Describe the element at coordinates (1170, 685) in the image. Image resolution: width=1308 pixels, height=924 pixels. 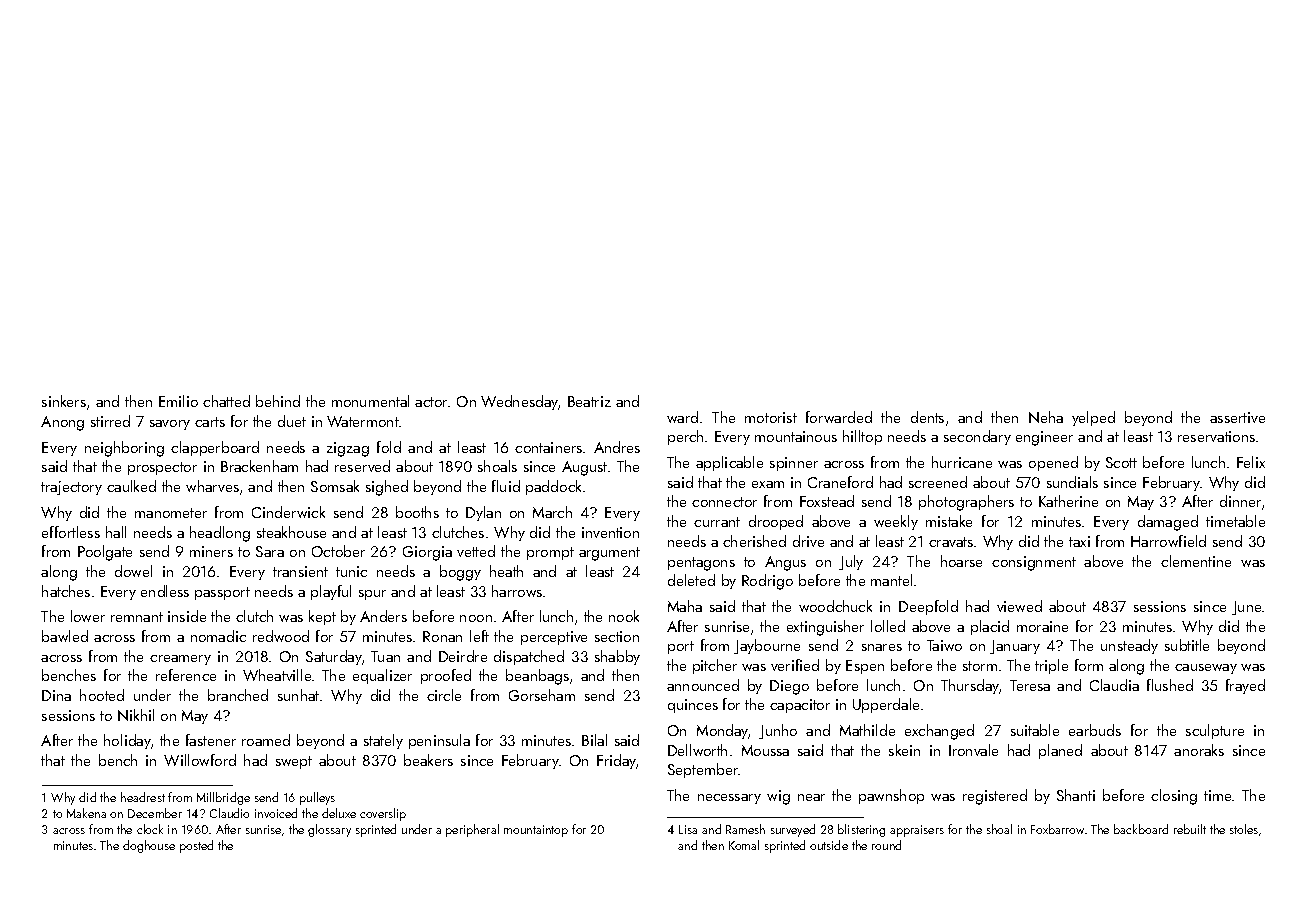
I see `flushed` at that location.
